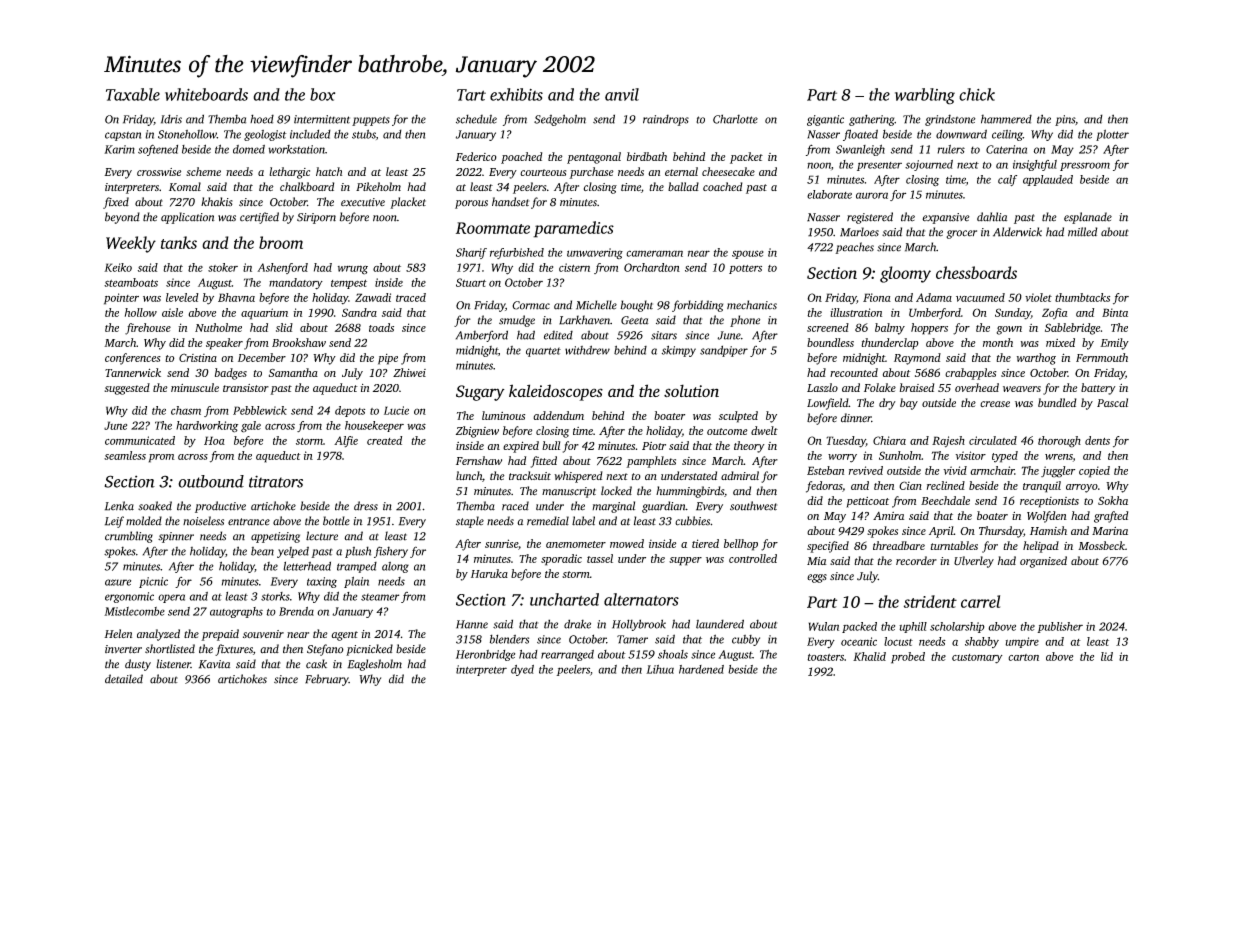 The height and width of the screenshot is (952, 1233). What do you see at coordinates (1082, 297) in the screenshot?
I see `thumbtacks` at bounding box center [1082, 297].
